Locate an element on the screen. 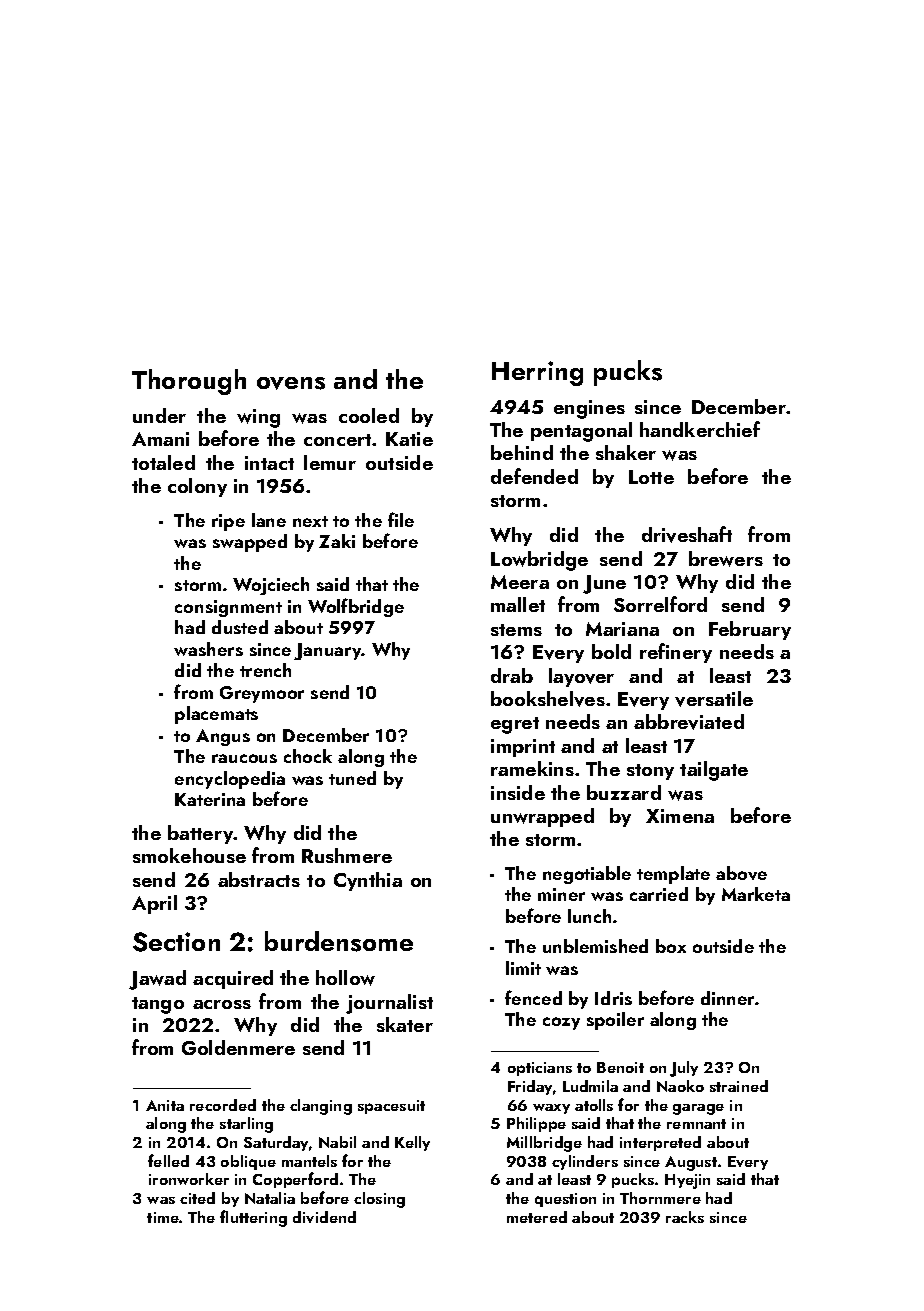  Wolfbridge is located at coordinates (356, 607).
